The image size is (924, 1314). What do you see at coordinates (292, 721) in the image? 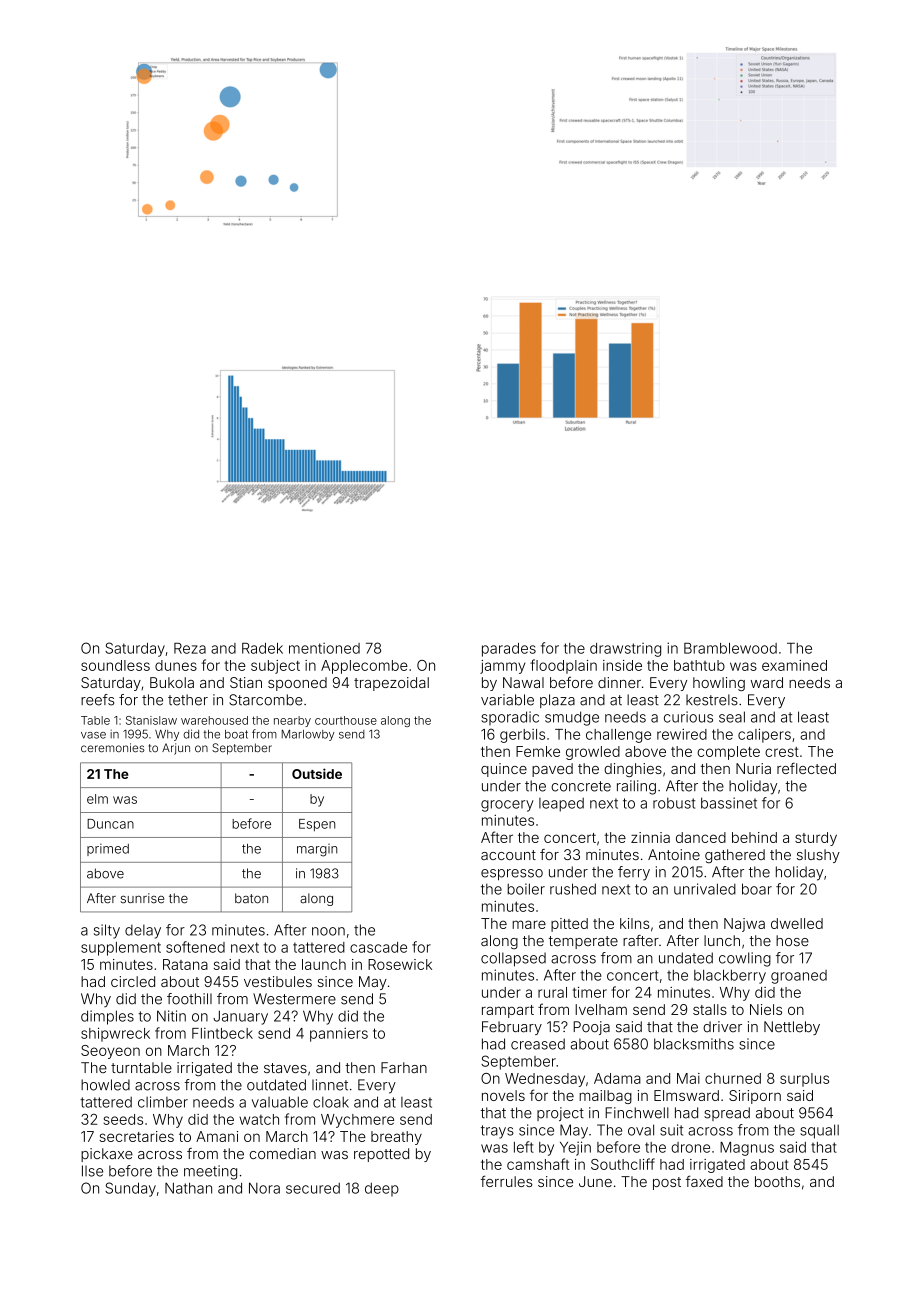
I see `nearby` at bounding box center [292, 721].
